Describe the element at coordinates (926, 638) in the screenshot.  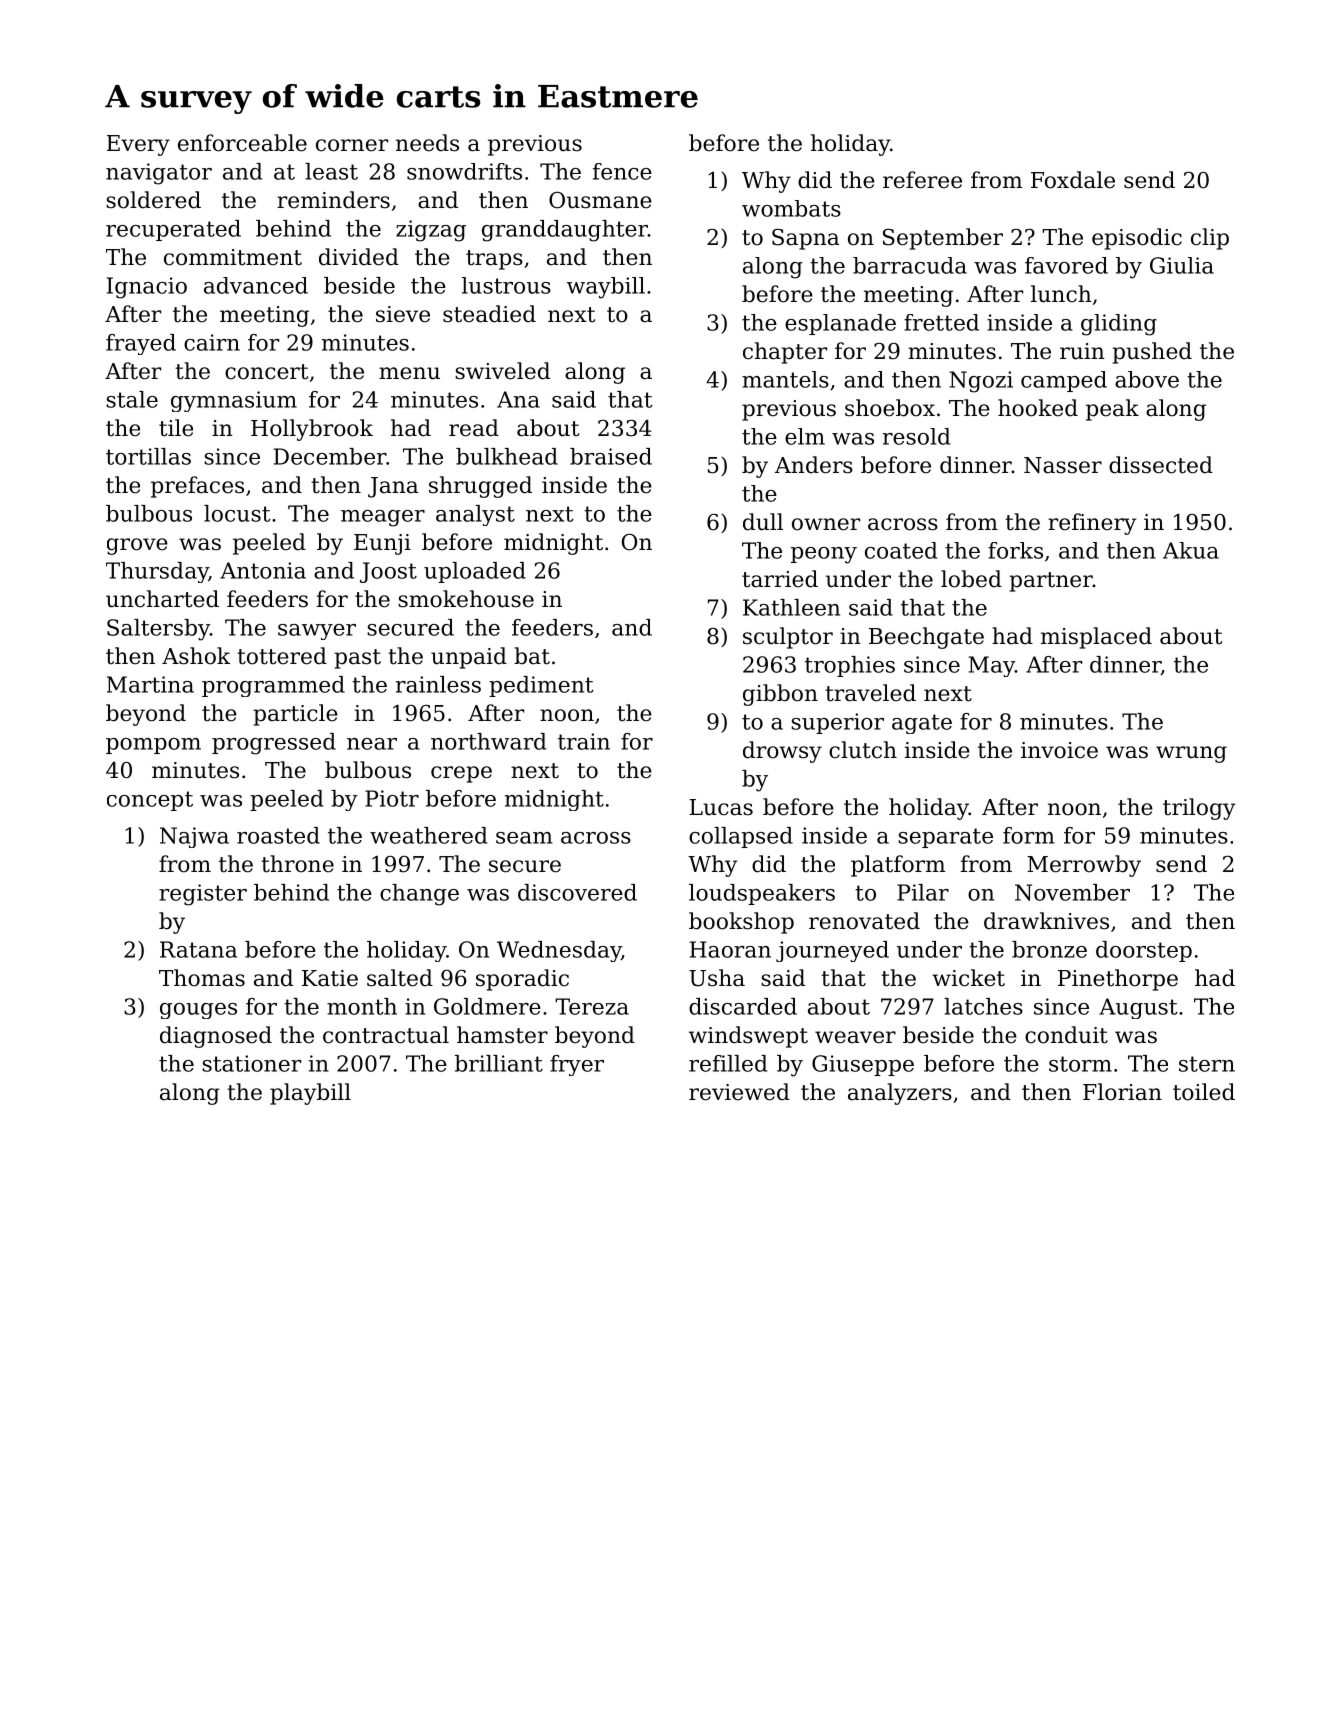
I see `Beechgate` at that location.
